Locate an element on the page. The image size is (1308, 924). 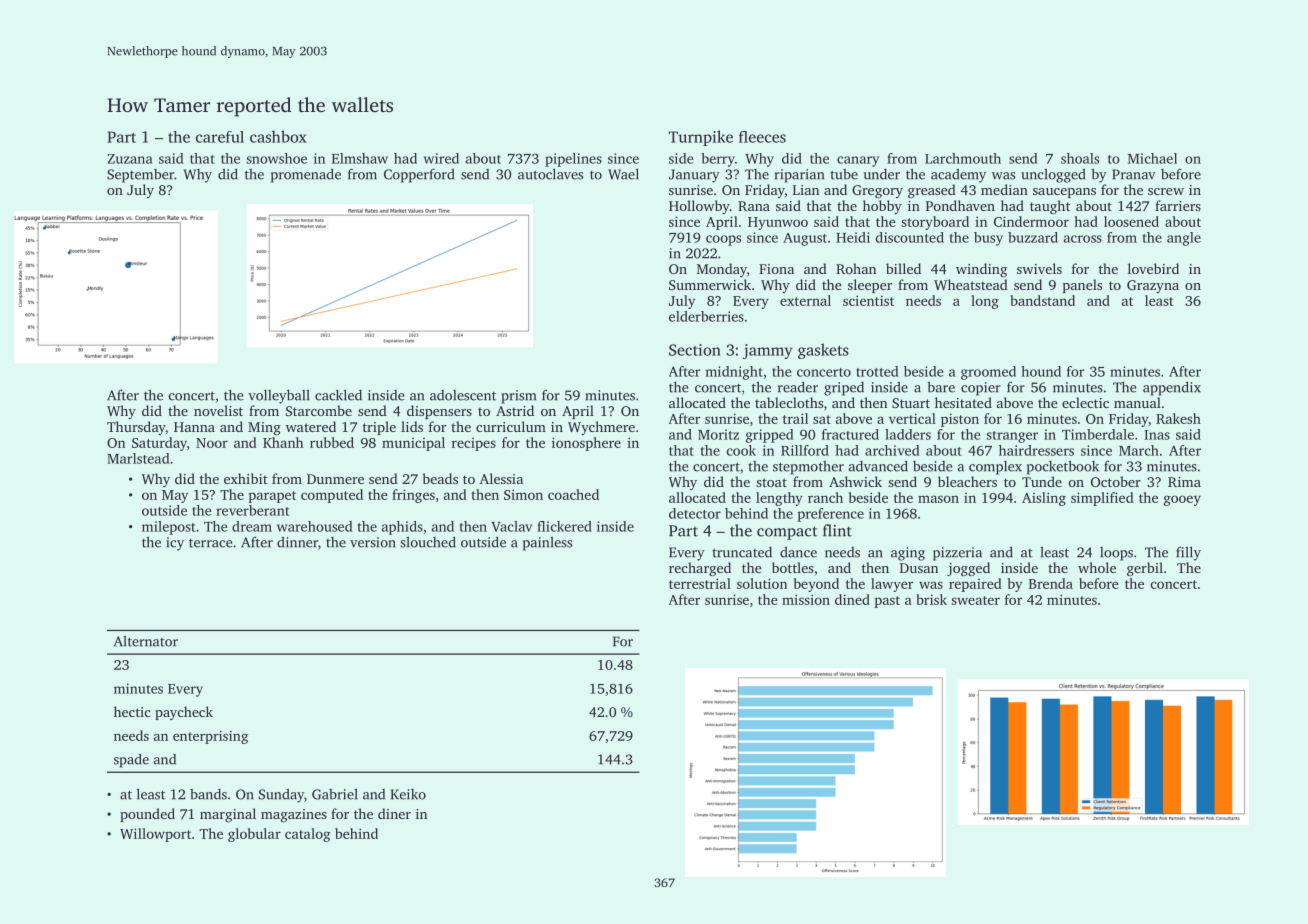
mission is located at coordinates (806, 599).
